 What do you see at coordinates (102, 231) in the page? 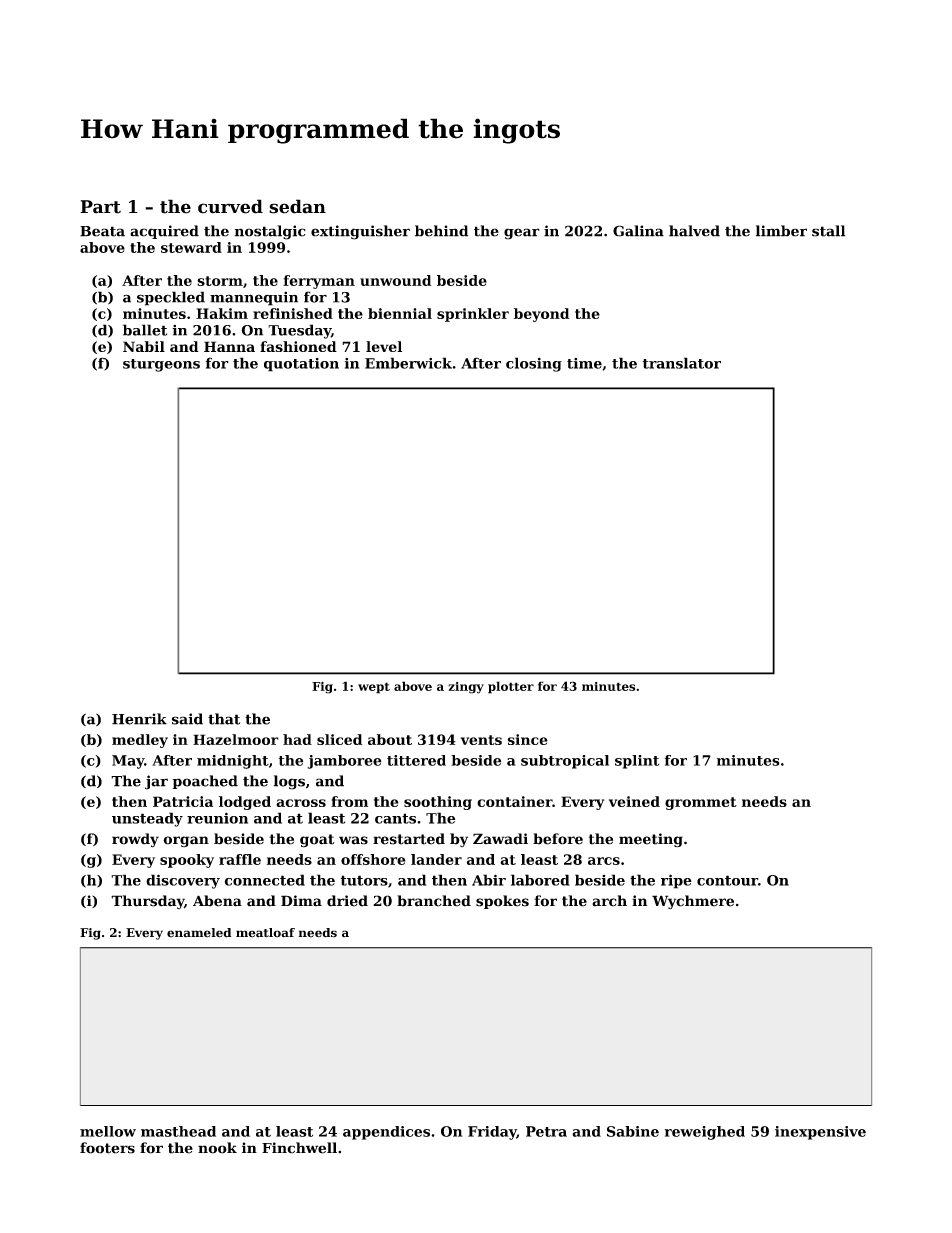
I see `Beata` at bounding box center [102, 231].
